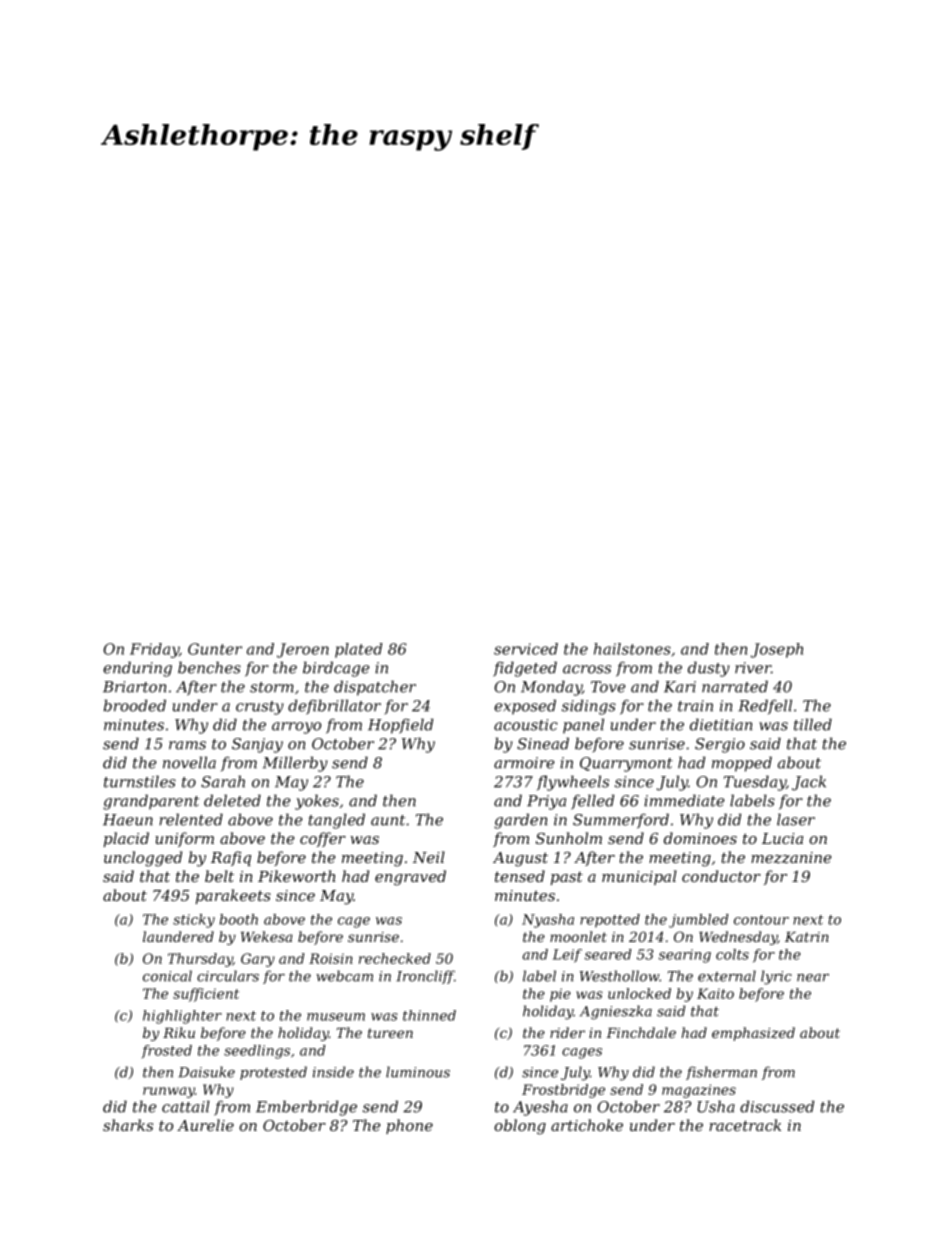 Image resolution: width=952 pixels, height=1233 pixels. What do you see at coordinates (632, 649) in the image?
I see `hailstones` at bounding box center [632, 649].
